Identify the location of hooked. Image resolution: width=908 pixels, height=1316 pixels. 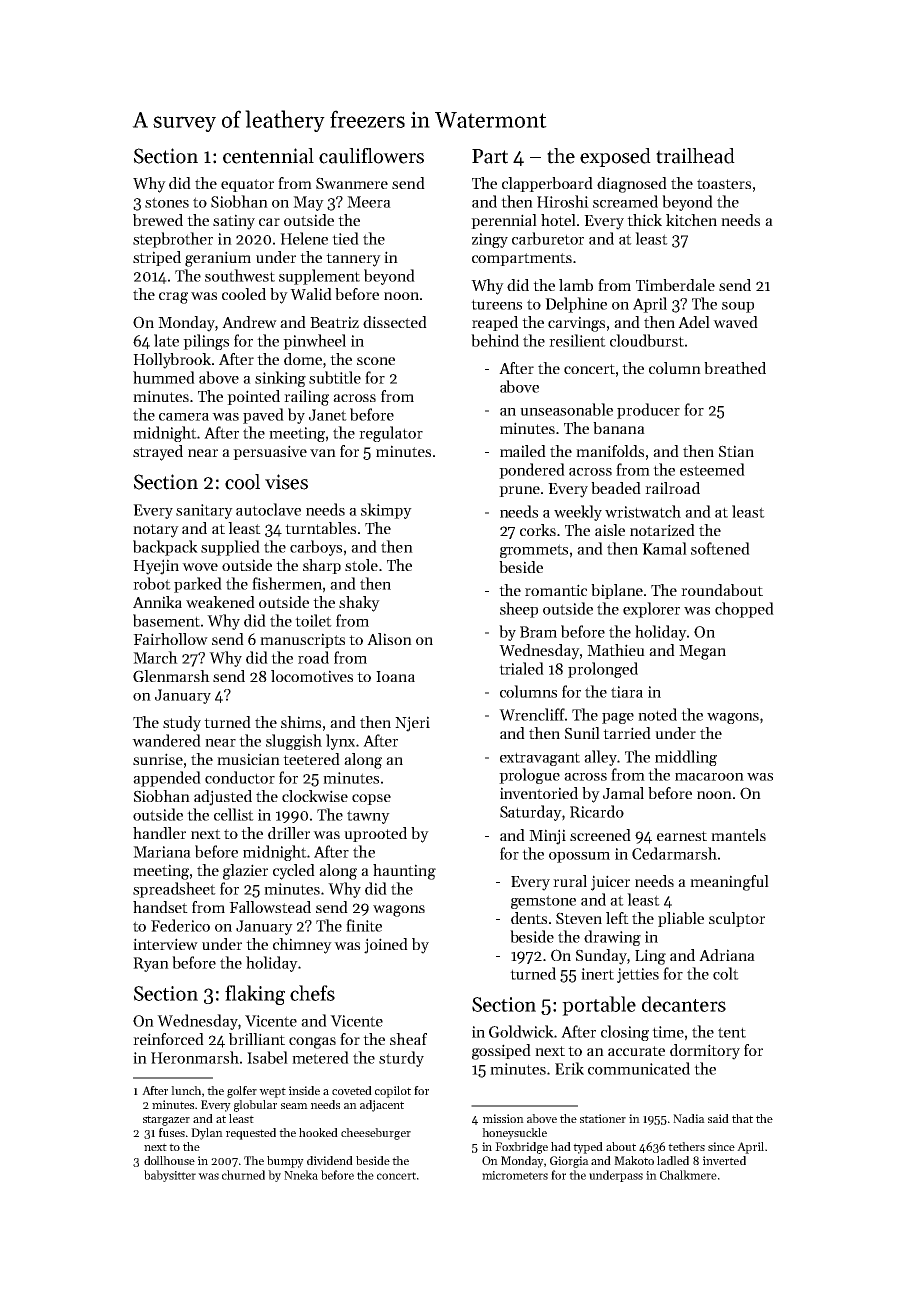
(318, 1132).
